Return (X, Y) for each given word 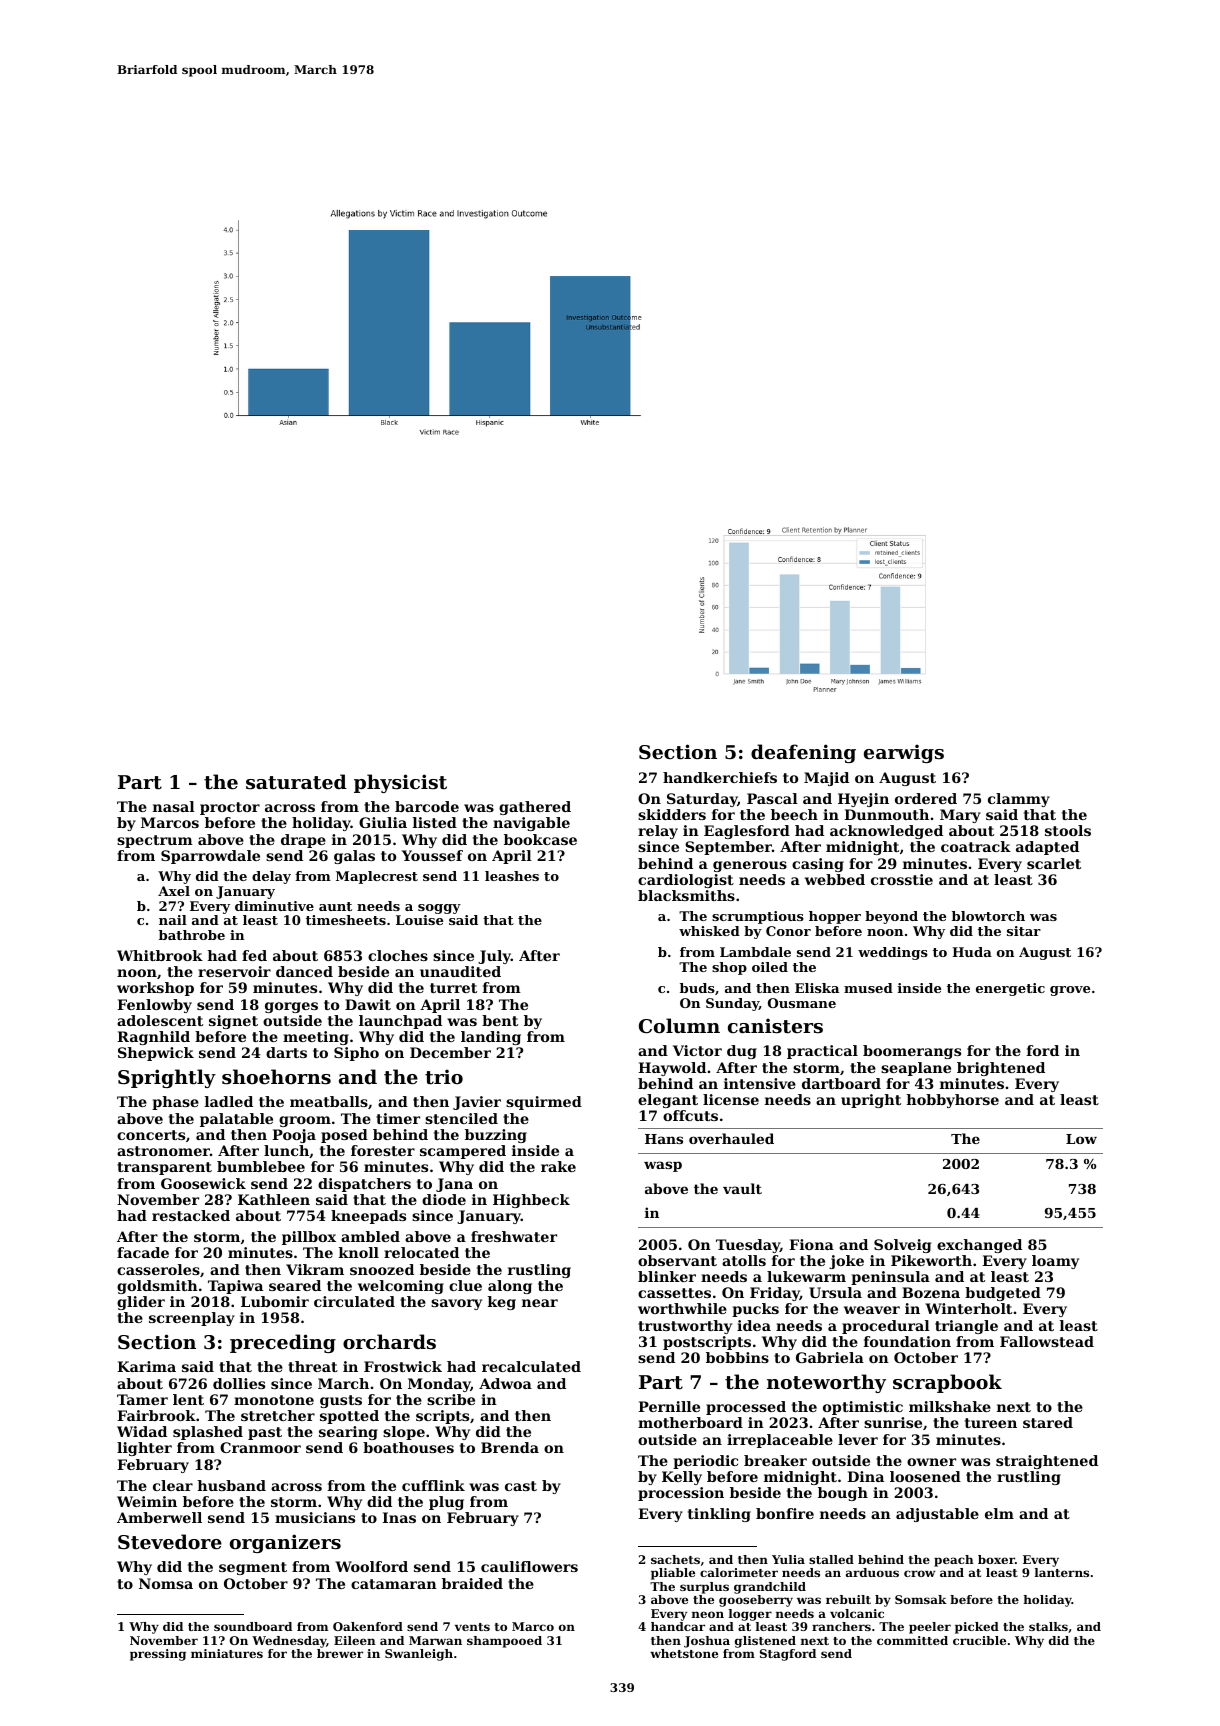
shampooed (504, 1642)
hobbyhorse (952, 1101)
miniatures (227, 1653)
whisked (709, 931)
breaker (775, 1460)
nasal (174, 806)
